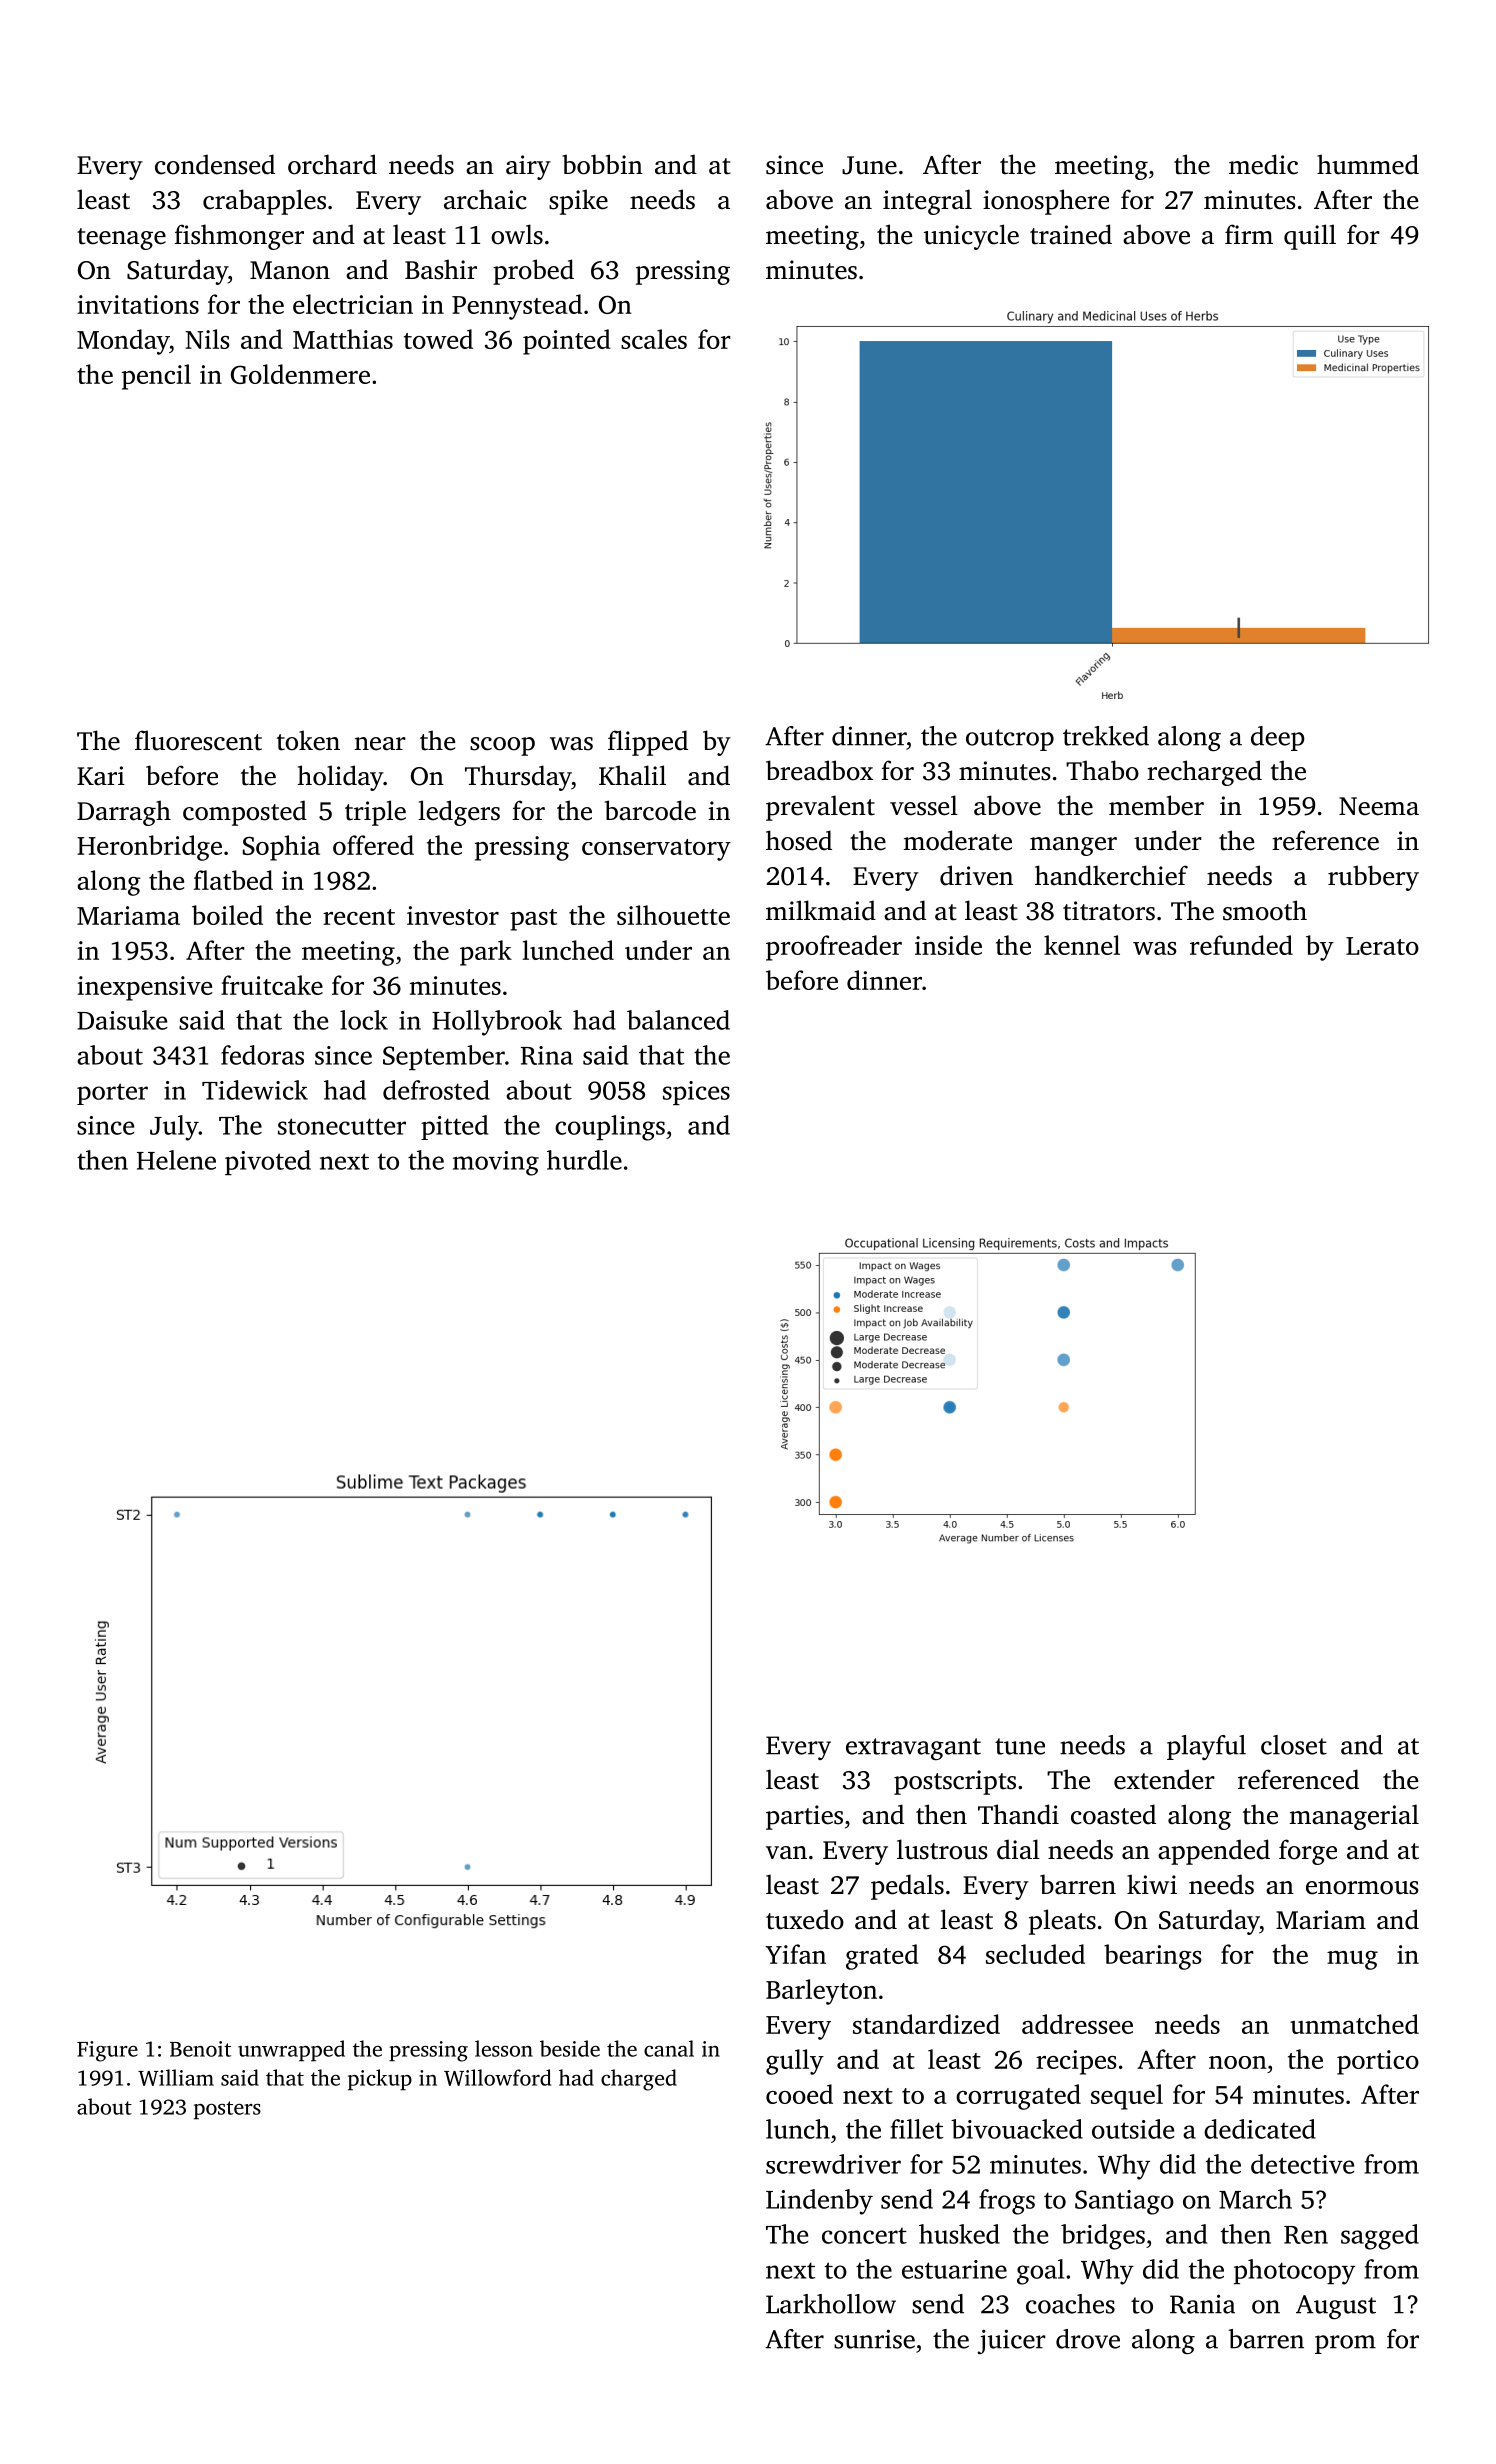 The height and width of the screenshot is (2464, 1496). What do you see at coordinates (1082, 945) in the screenshot?
I see `kennel` at bounding box center [1082, 945].
